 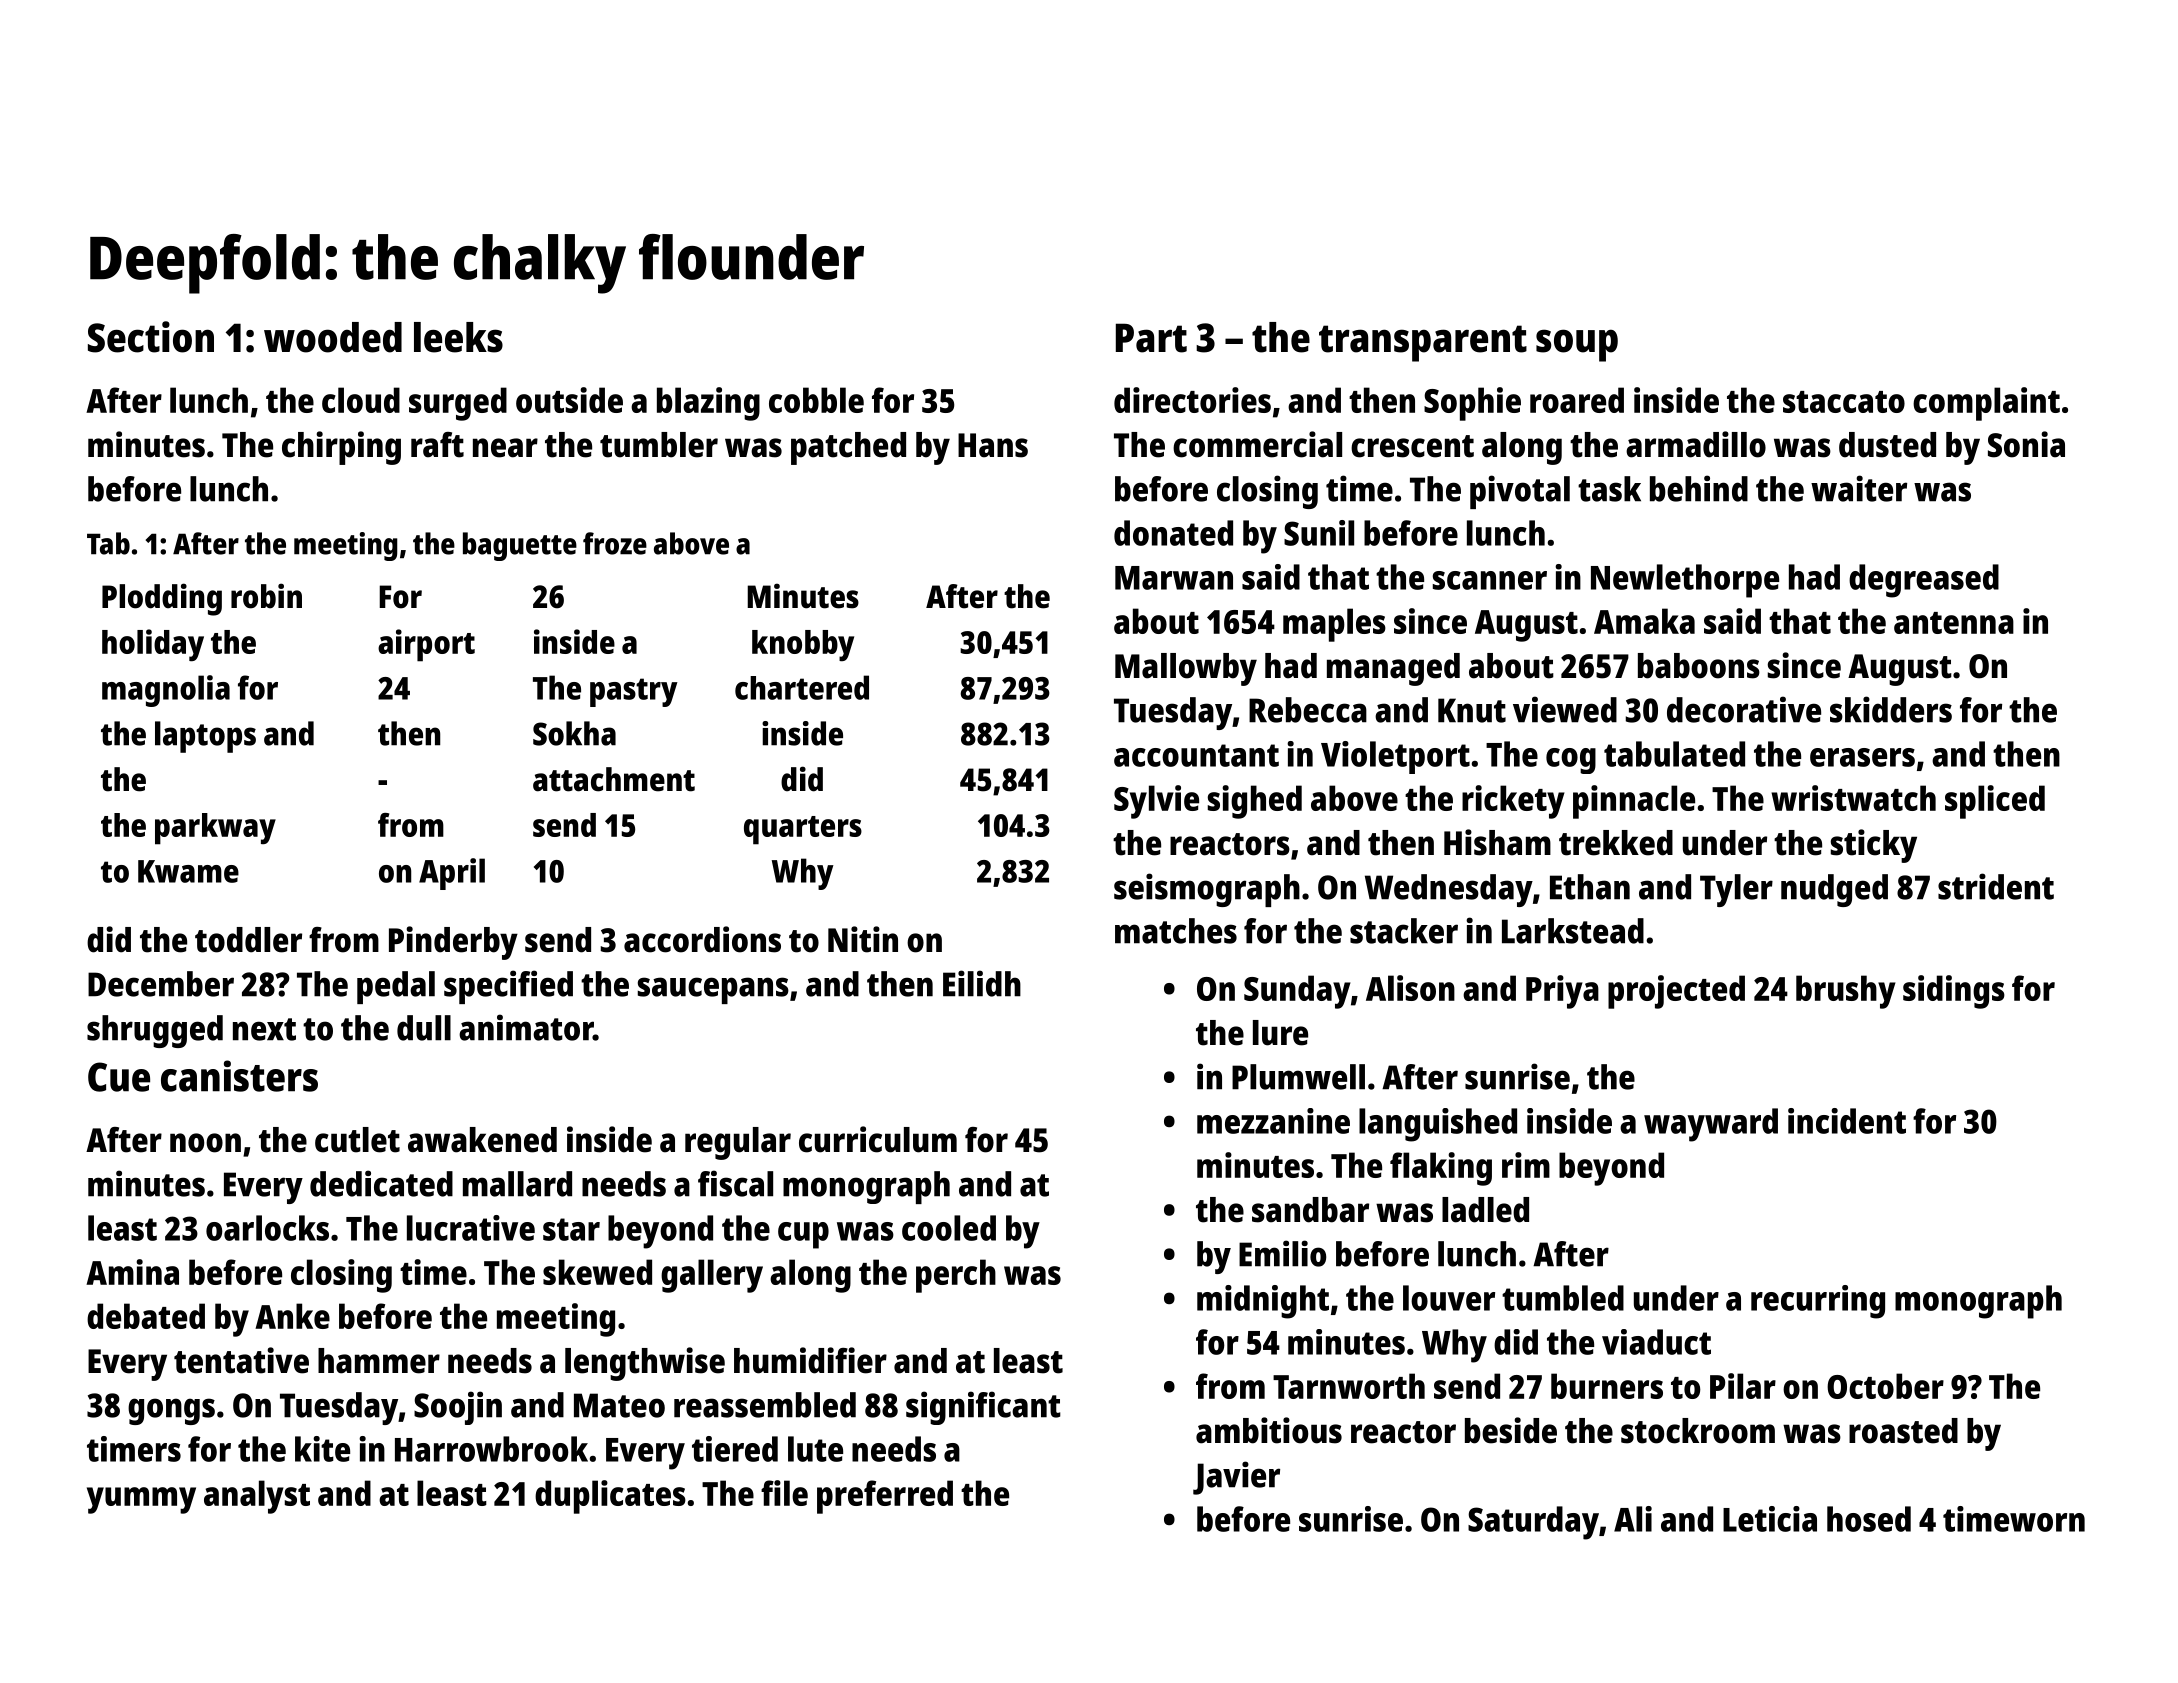 What do you see at coordinates (1173, 533) in the image?
I see `donated` at bounding box center [1173, 533].
